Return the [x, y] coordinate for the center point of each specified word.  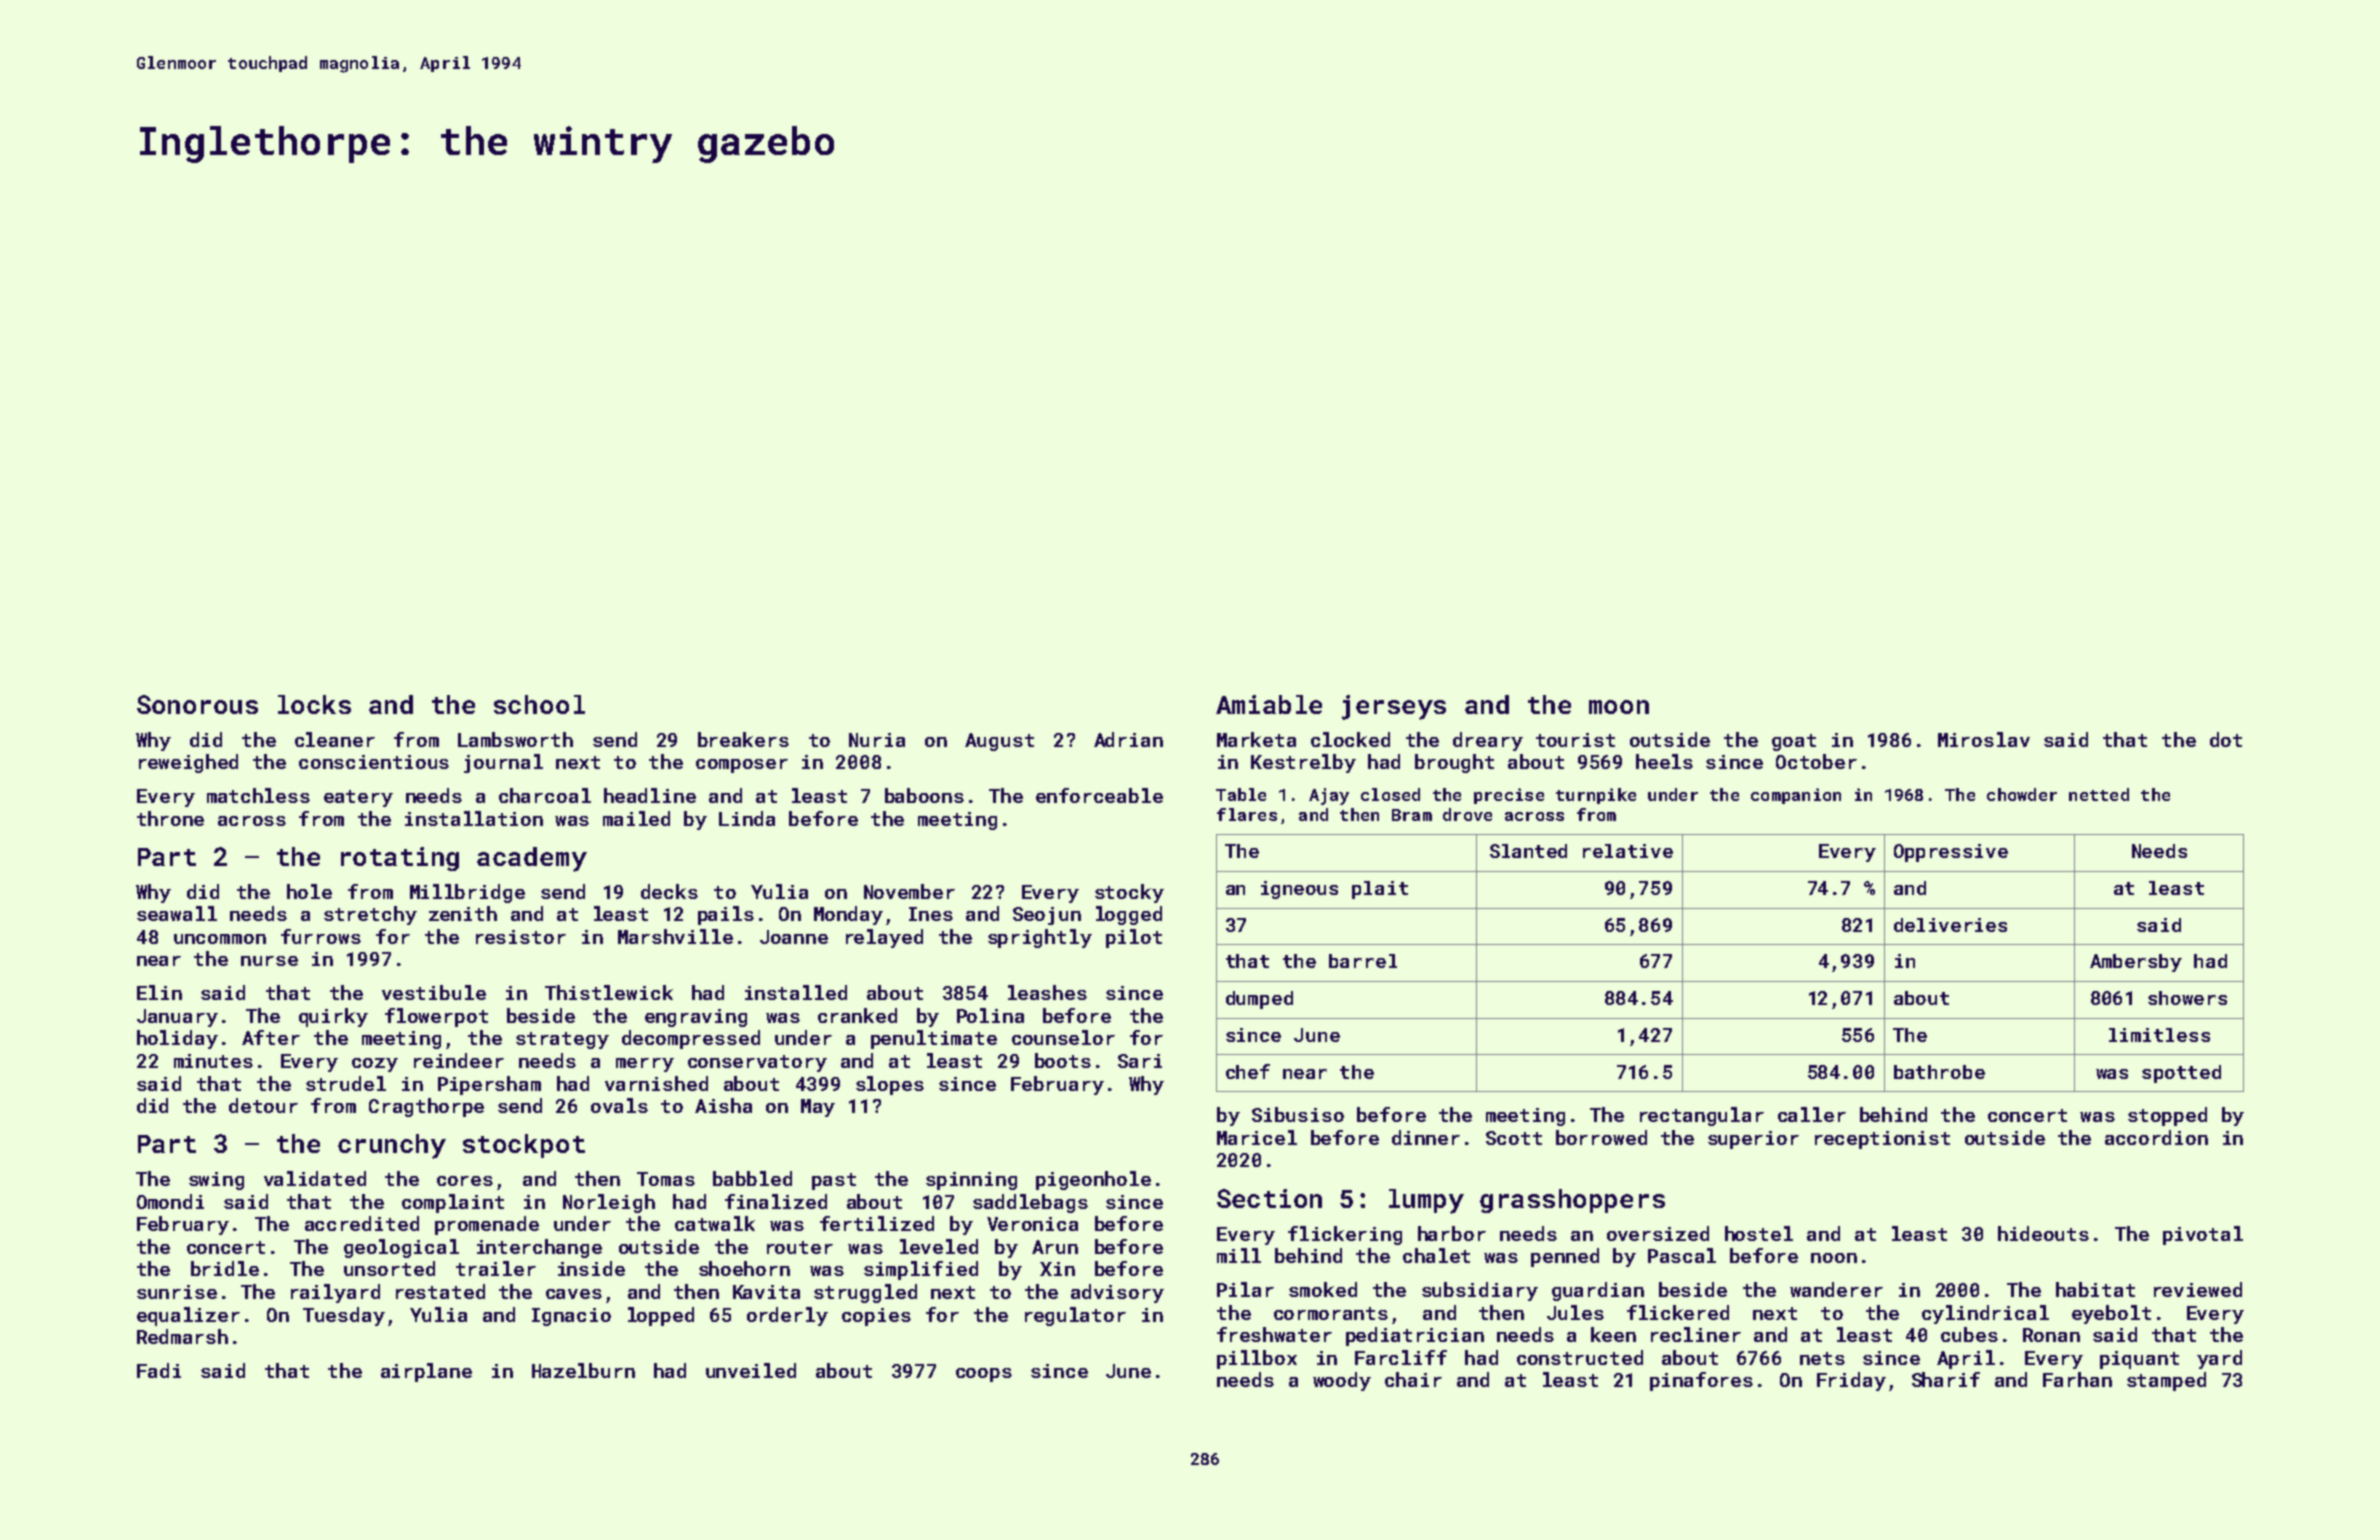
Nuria [877, 740]
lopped [661, 1316]
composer [742, 766]
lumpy [1426, 1201]
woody [1342, 1381]
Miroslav [1984, 739]
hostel [1759, 1233]
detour [263, 1105]
